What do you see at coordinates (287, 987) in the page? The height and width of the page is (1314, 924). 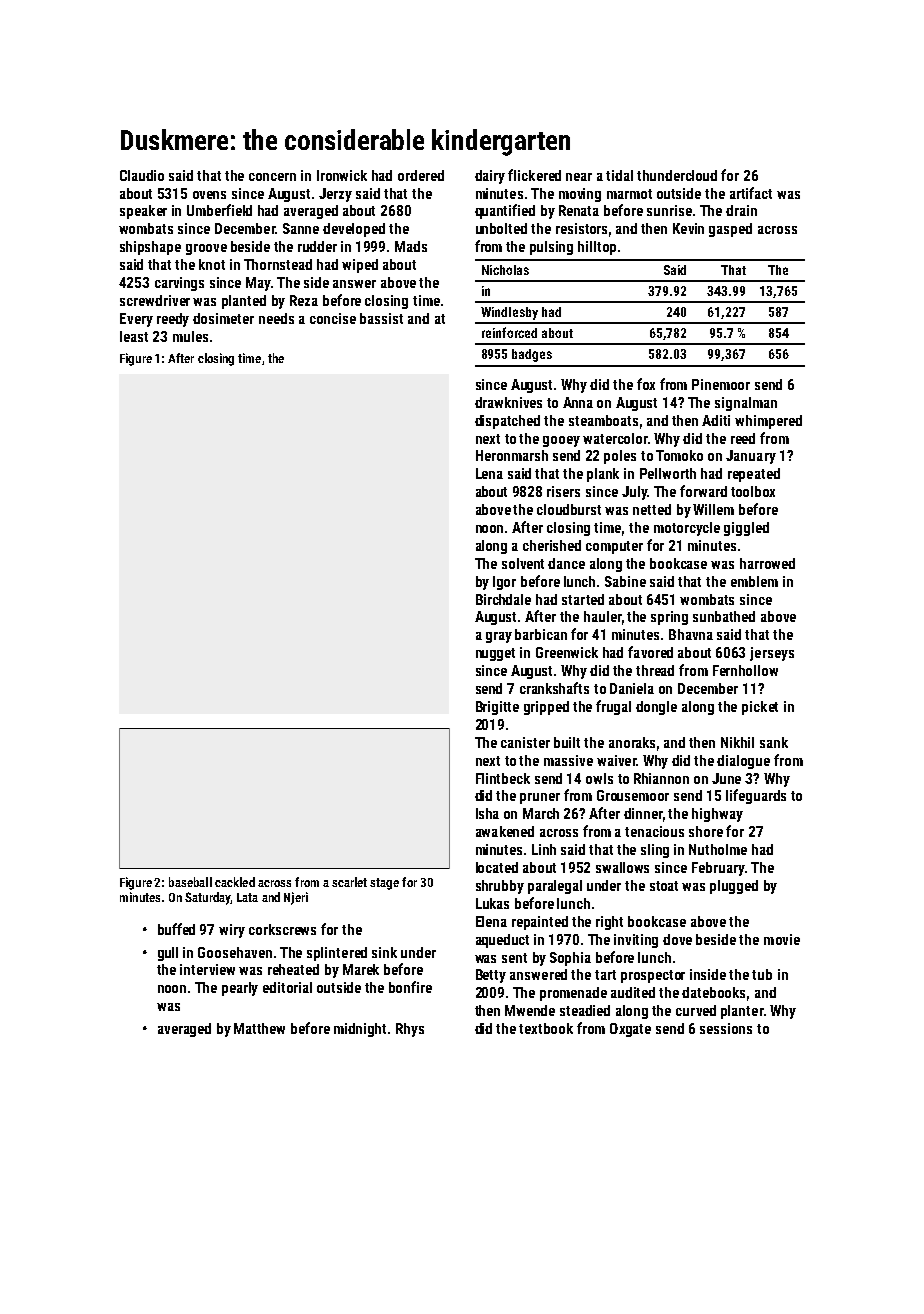 I see `editorial` at bounding box center [287, 987].
